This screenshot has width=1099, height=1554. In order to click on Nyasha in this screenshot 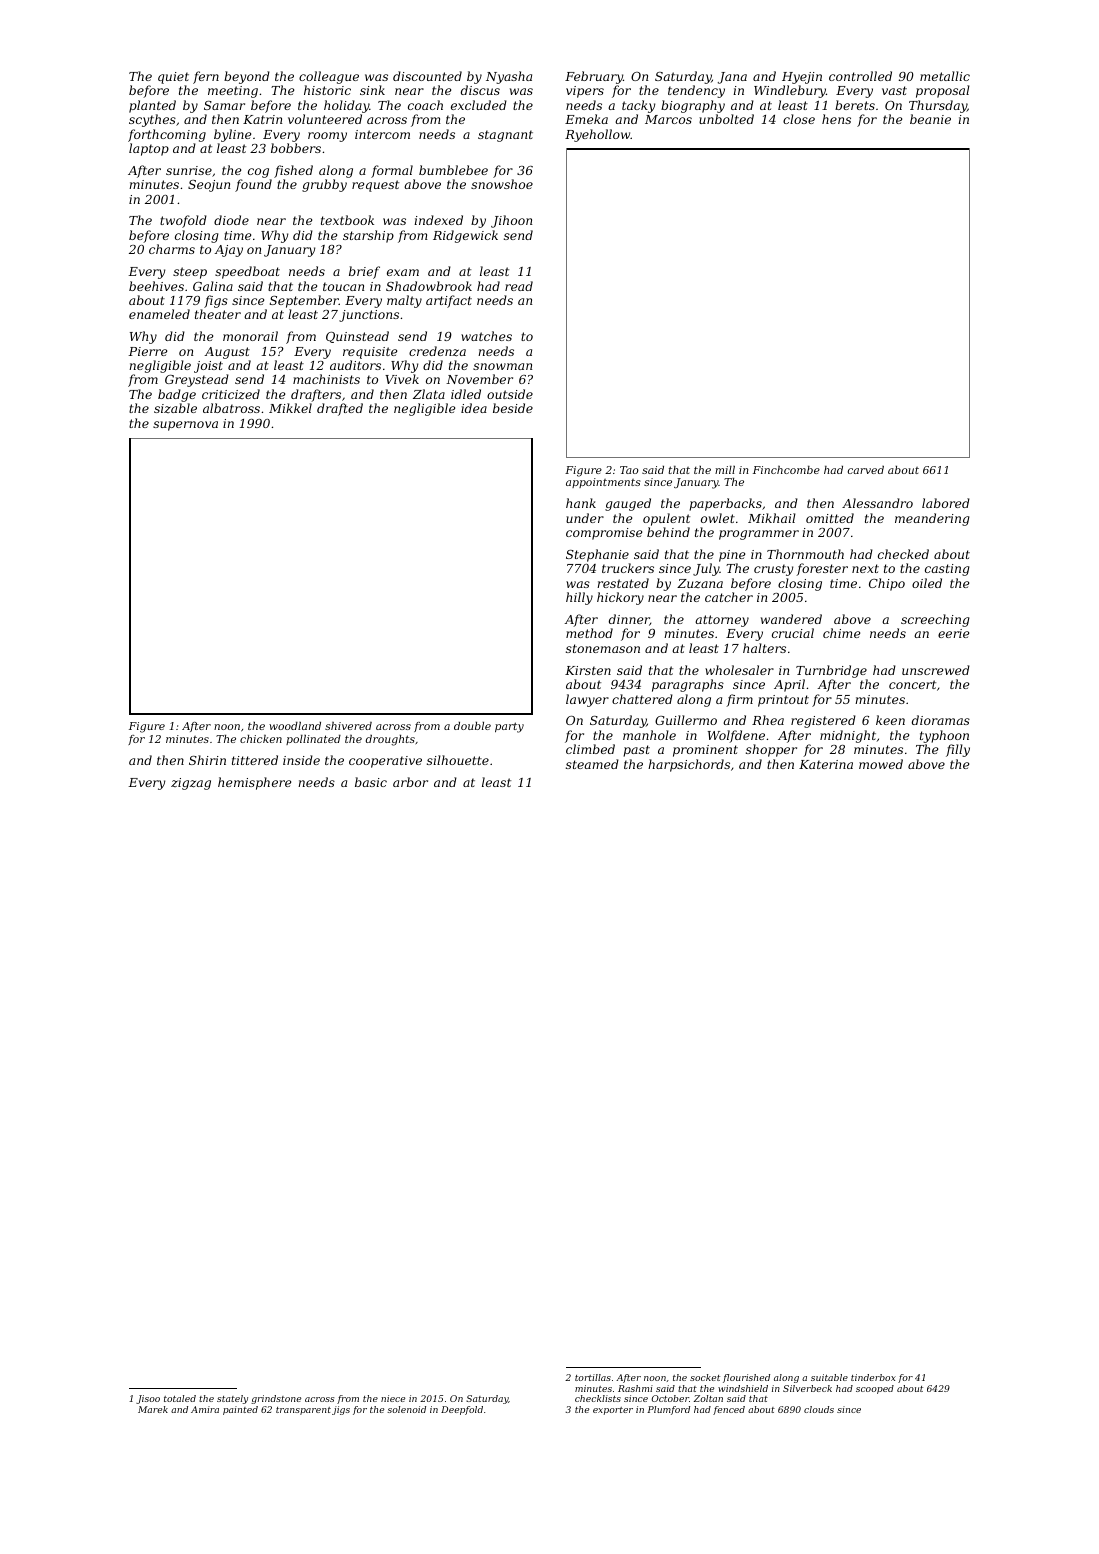, I will do `click(509, 77)`.
